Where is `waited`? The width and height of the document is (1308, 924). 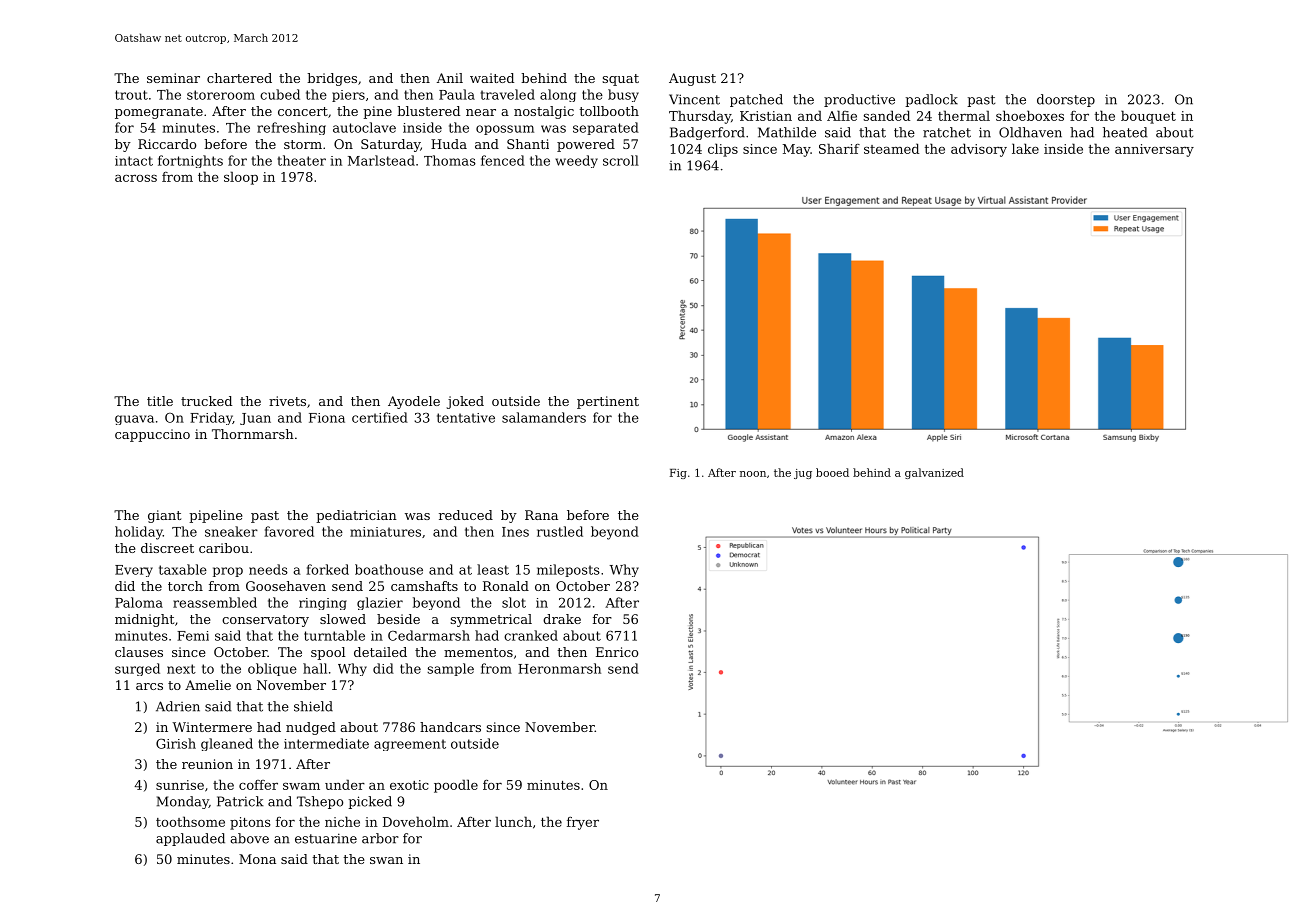
waited is located at coordinates (492, 78).
